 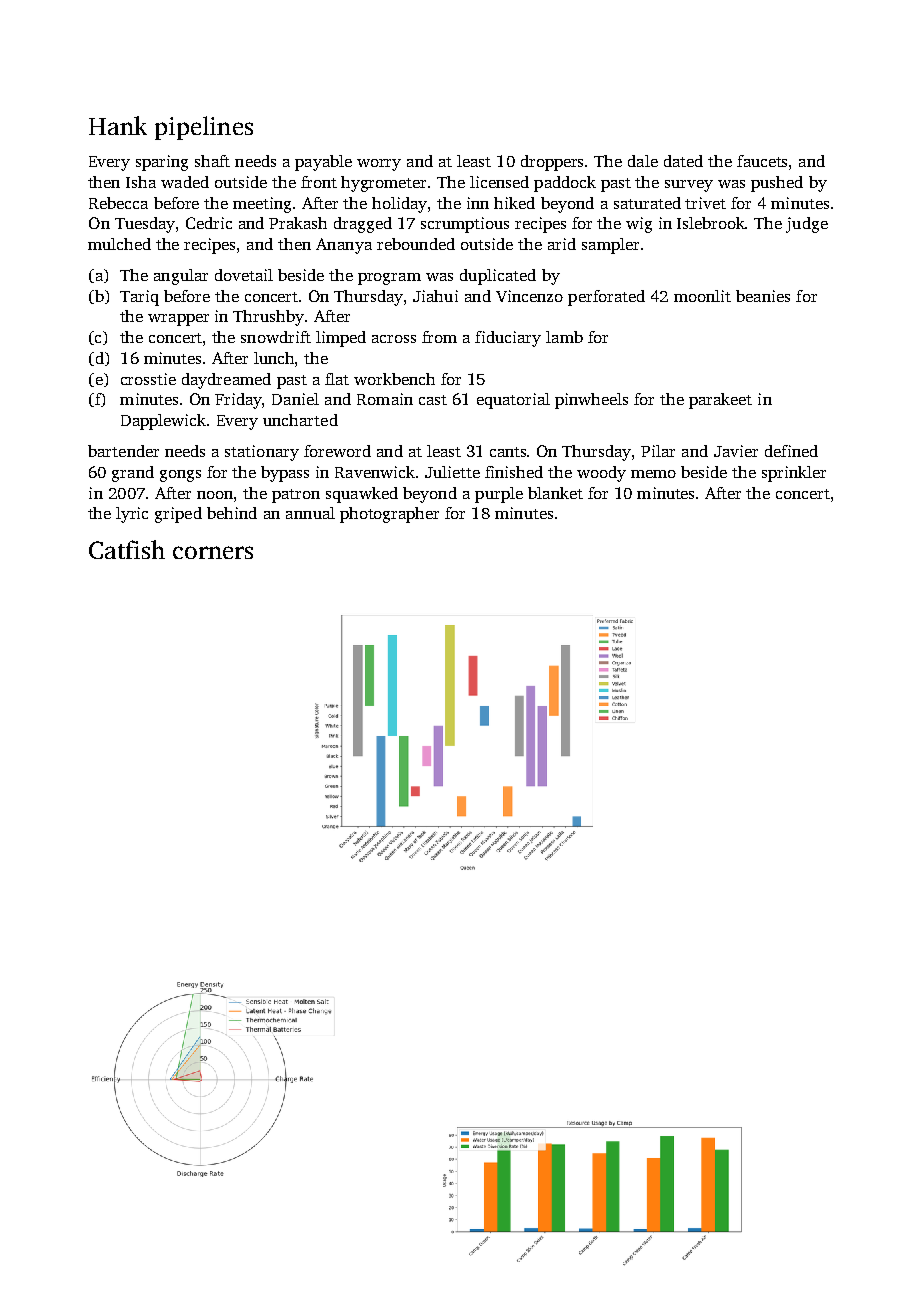 I want to click on payable, so click(x=323, y=163).
